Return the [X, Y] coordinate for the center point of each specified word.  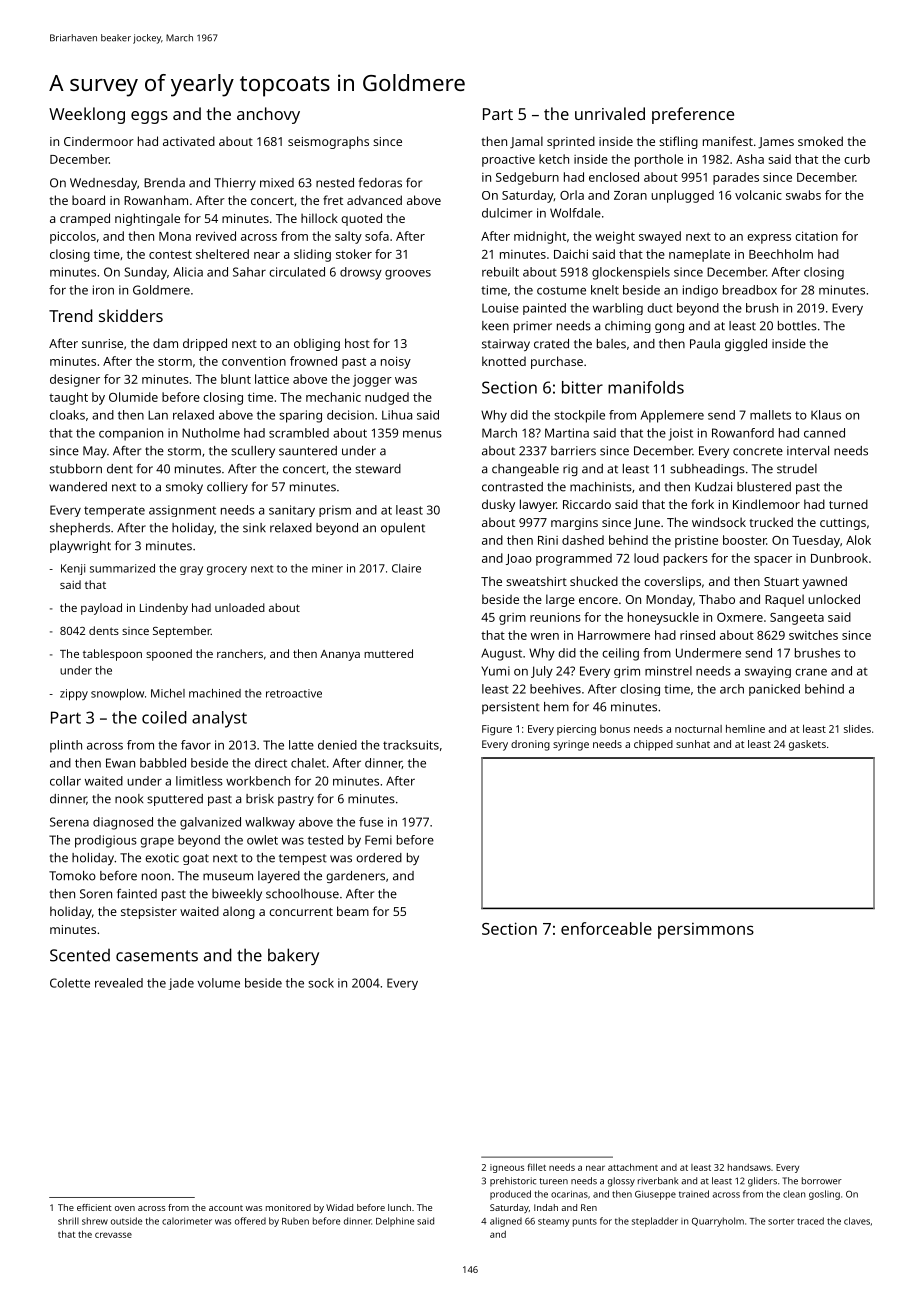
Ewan [120, 763]
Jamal [526, 142]
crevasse [113, 1235]
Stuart [781, 581]
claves [857, 1221]
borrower [822, 1181]
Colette [70, 983]
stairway [506, 345]
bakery [293, 956]
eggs [149, 117]
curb [857, 159]
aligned [506, 1222]
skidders [131, 315]
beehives [555, 689]
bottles [797, 326]
